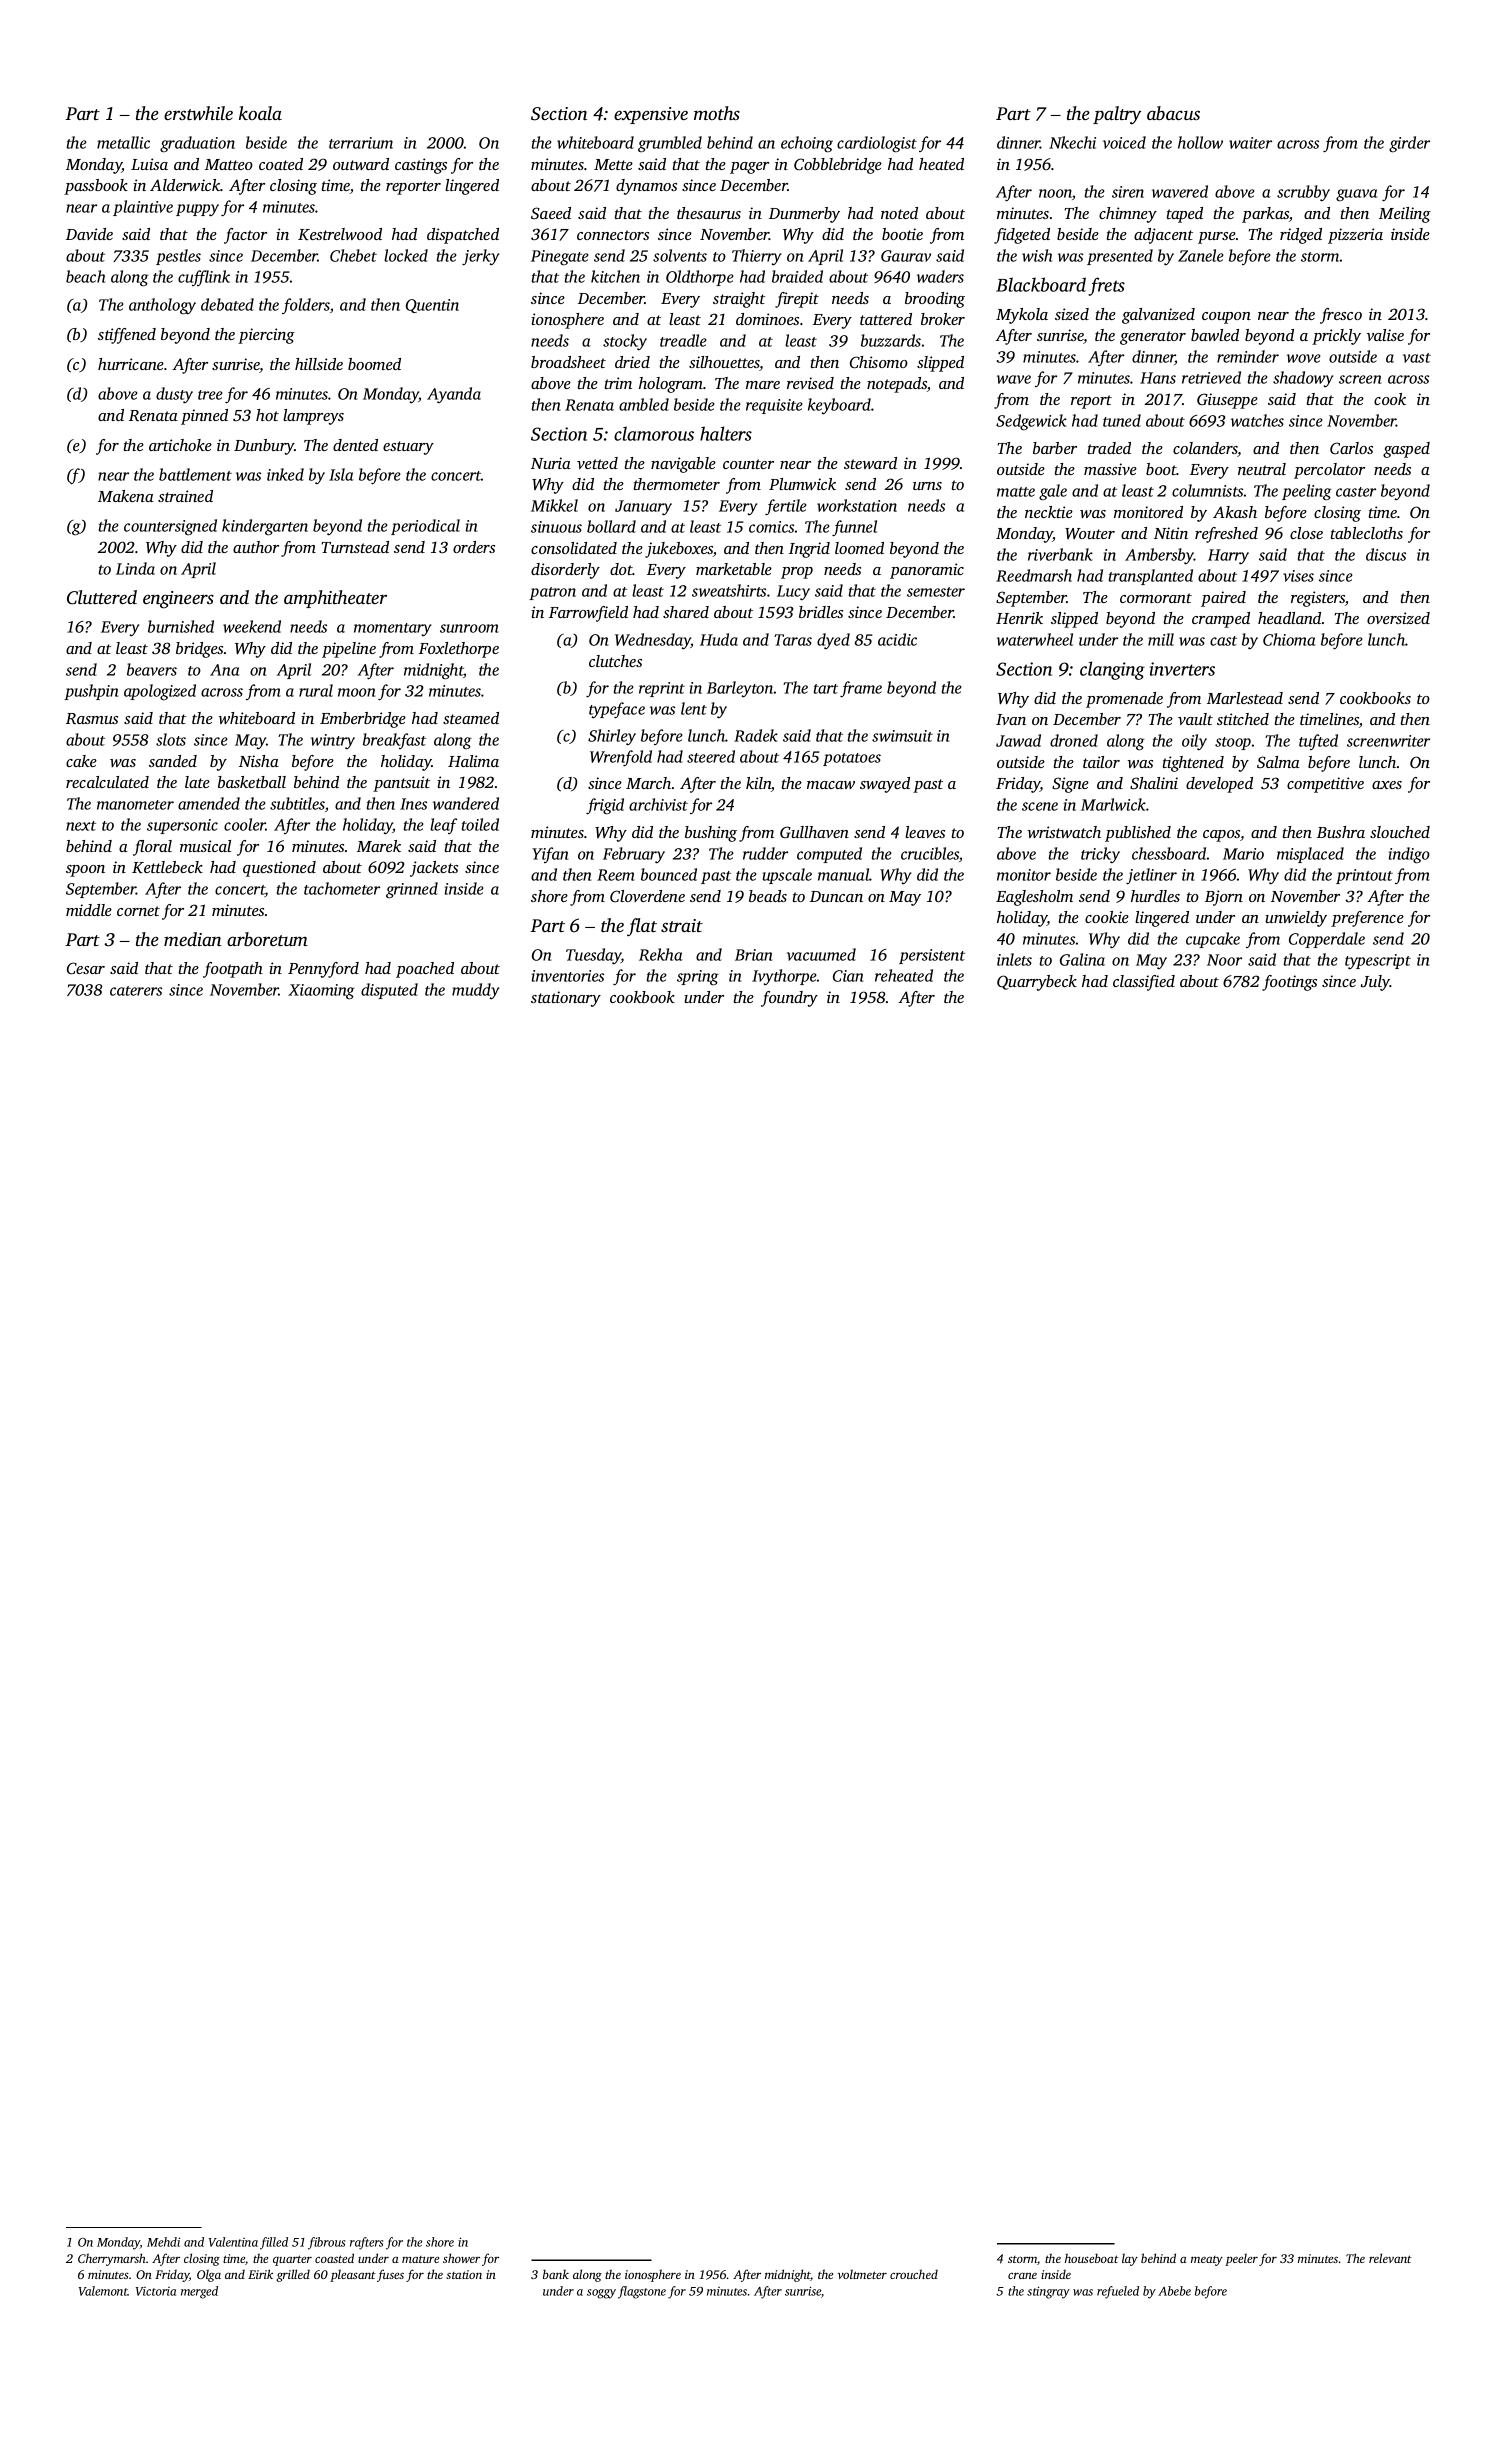 The height and width of the screenshot is (2464, 1496). I want to click on koala, so click(260, 113).
